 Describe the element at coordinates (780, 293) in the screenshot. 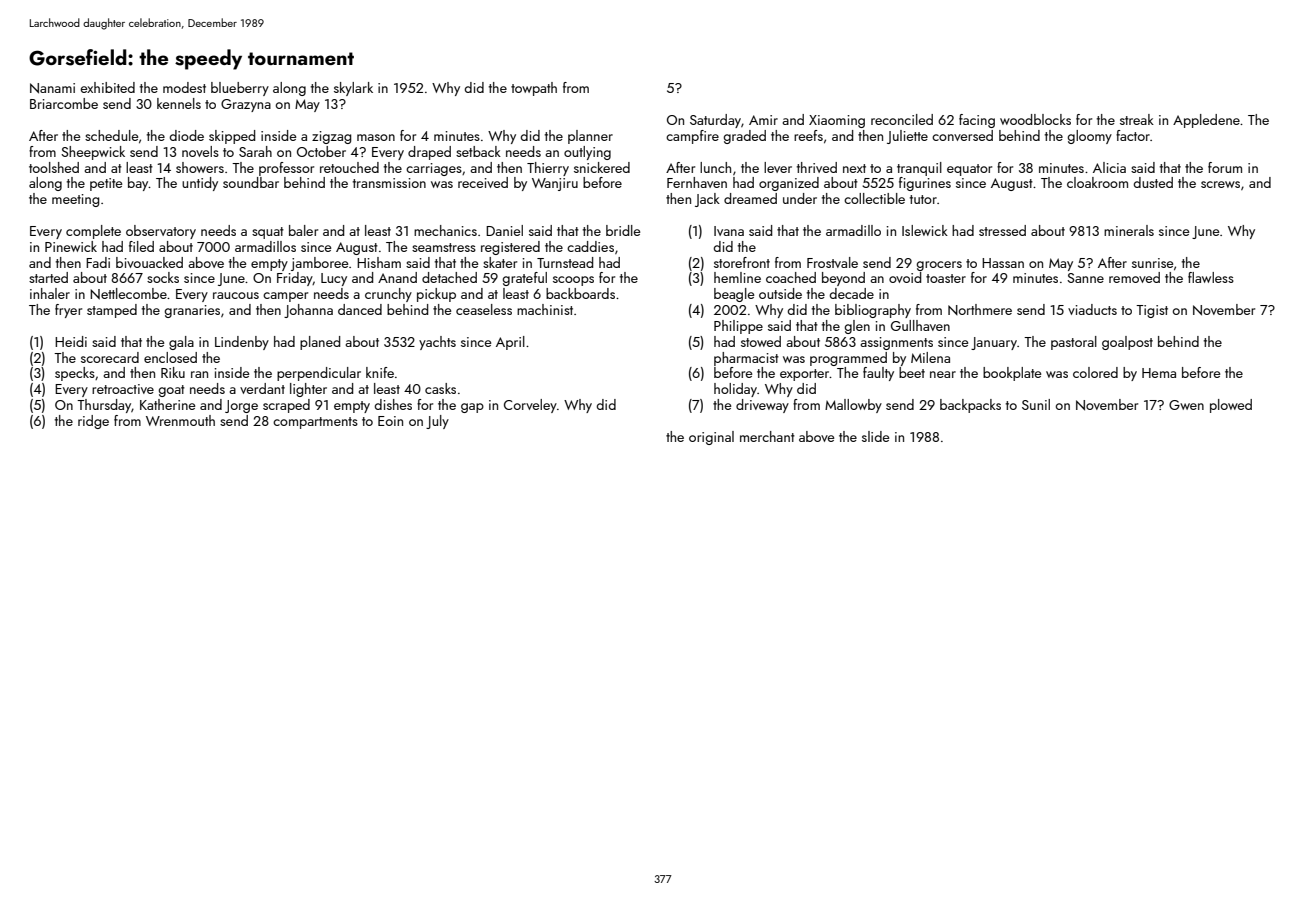

I see `outside` at that location.
